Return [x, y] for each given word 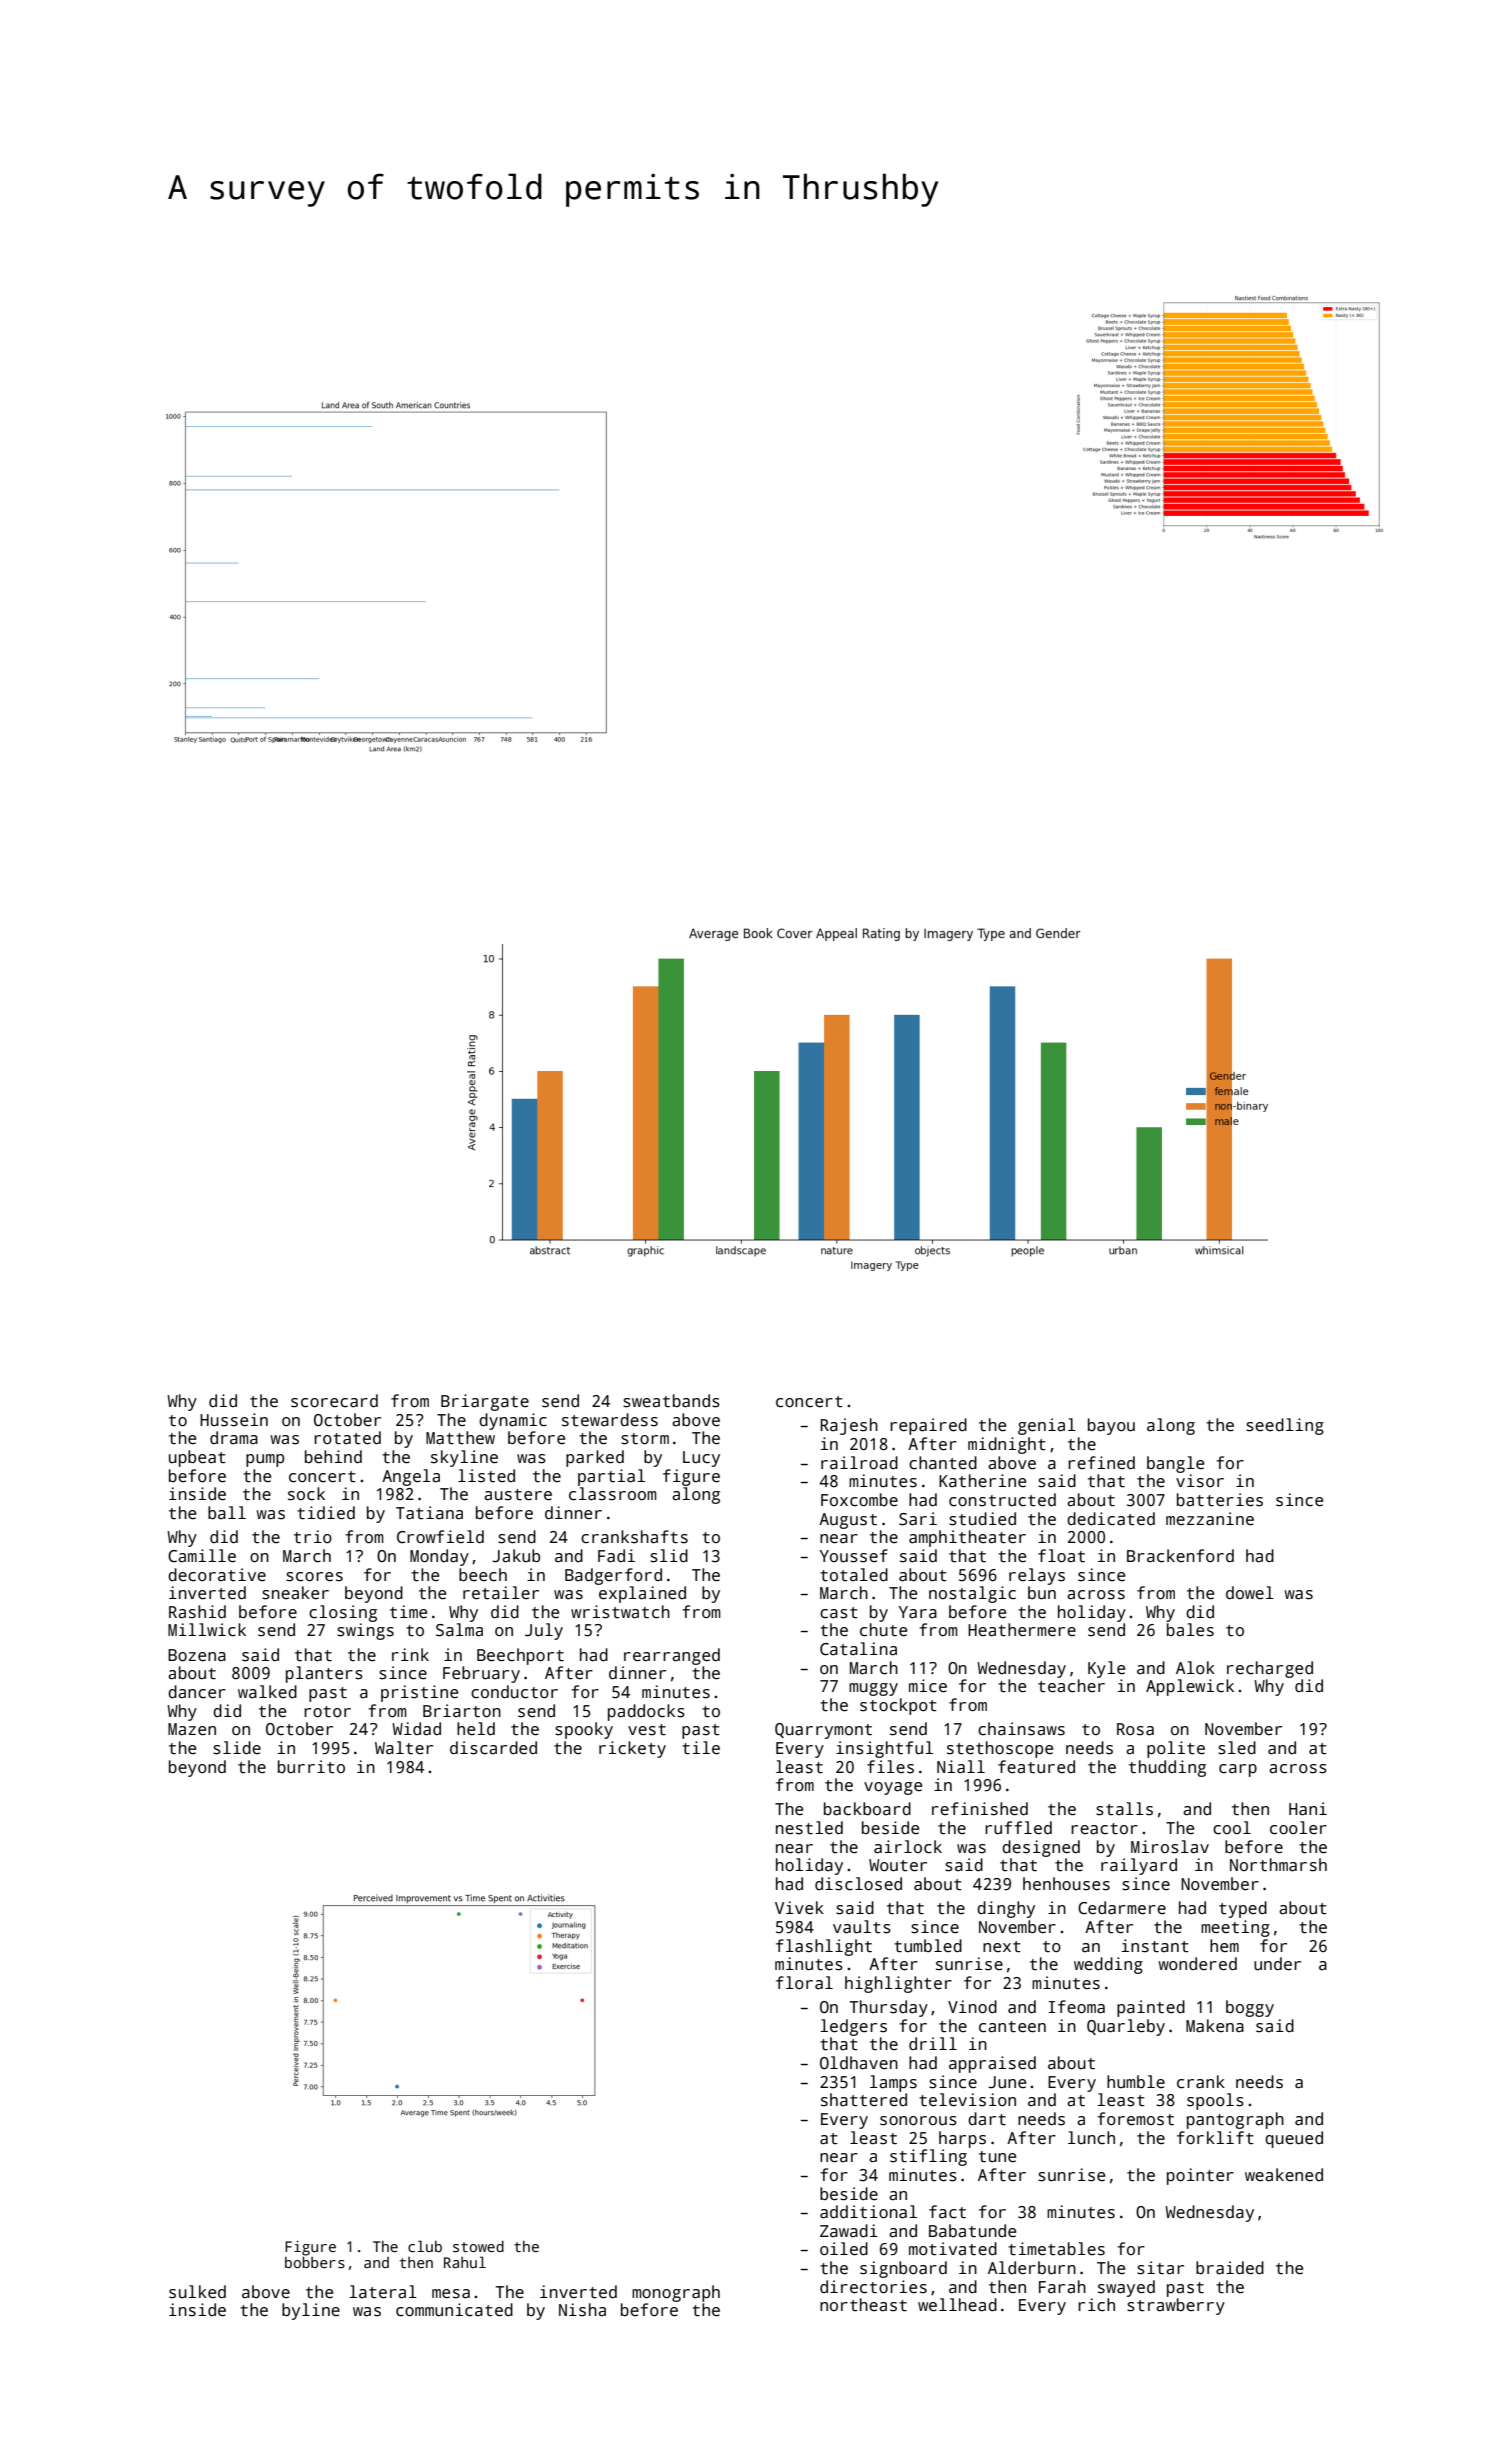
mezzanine [1210, 1519]
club [425, 2246]
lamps [893, 2083]
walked [267, 1692]
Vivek [799, 1908]
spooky [584, 1730]
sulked [197, 2292]
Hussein [234, 1420]
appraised [992, 2064]
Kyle [1106, 1669]
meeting [1235, 1928]
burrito [311, 1767]
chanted [943, 1463]
